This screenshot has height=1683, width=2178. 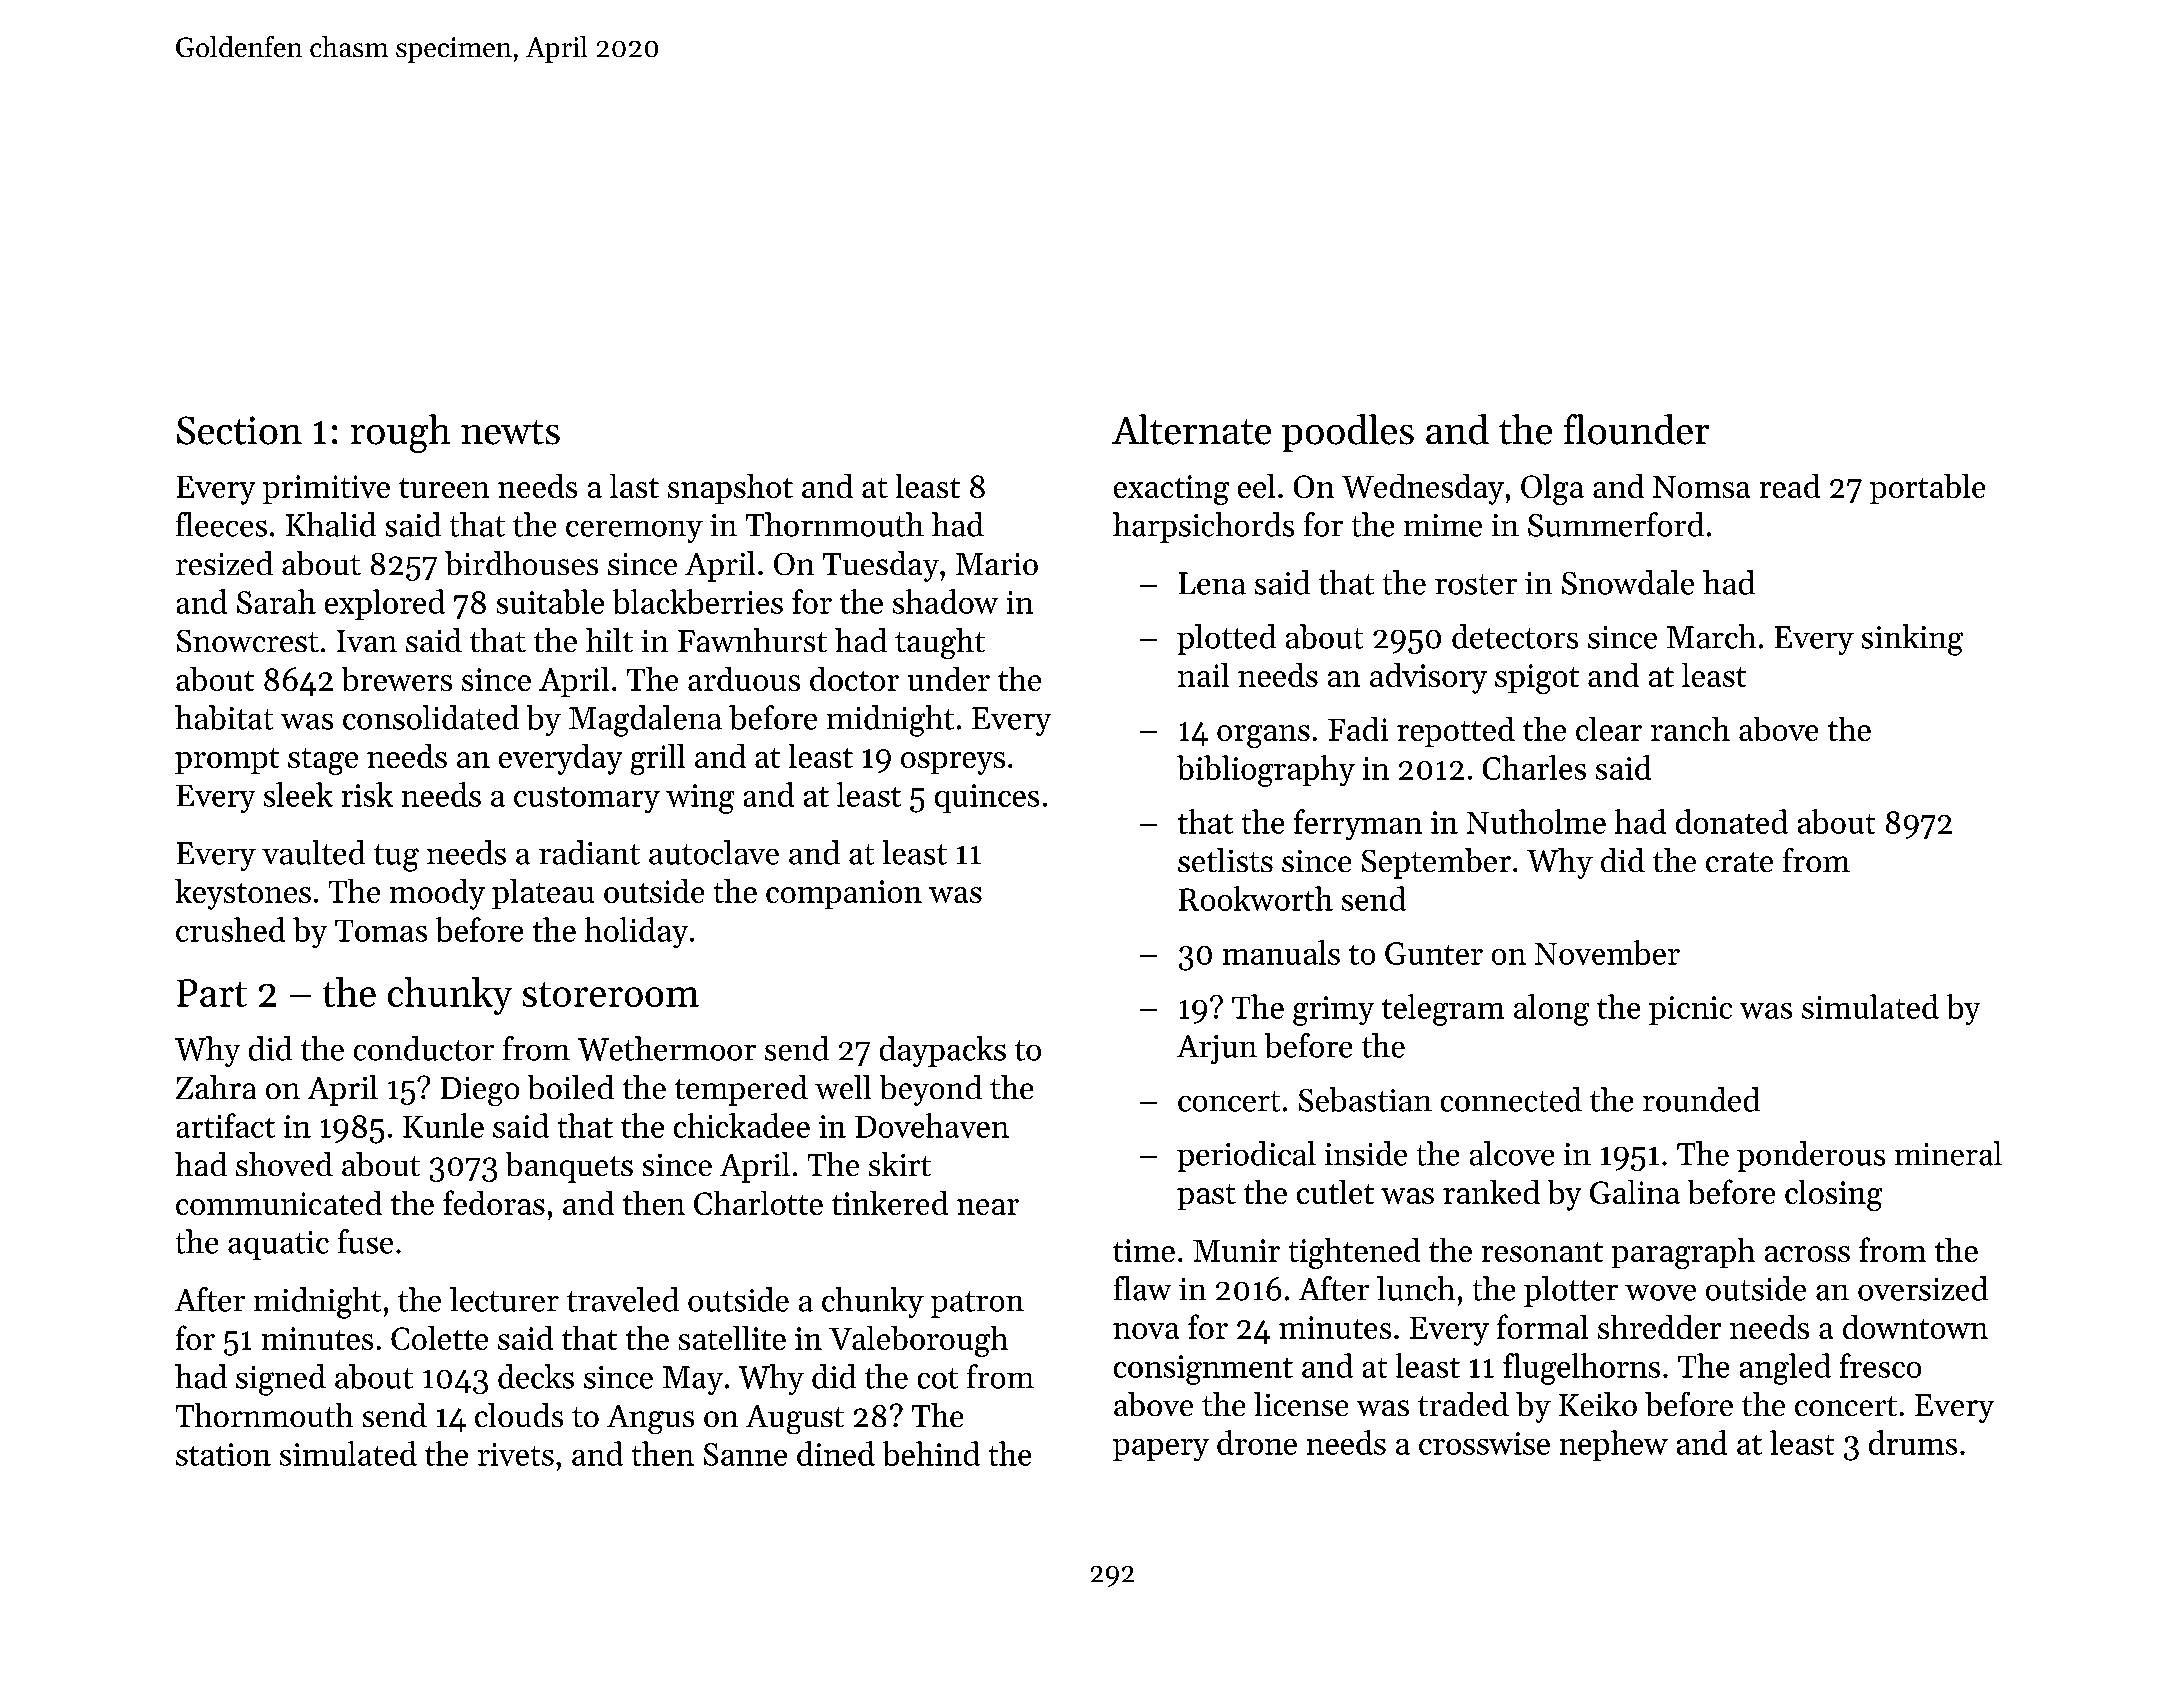 What do you see at coordinates (938, 1378) in the screenshot?
I see `cot` at bounding box center [938, 1378].
